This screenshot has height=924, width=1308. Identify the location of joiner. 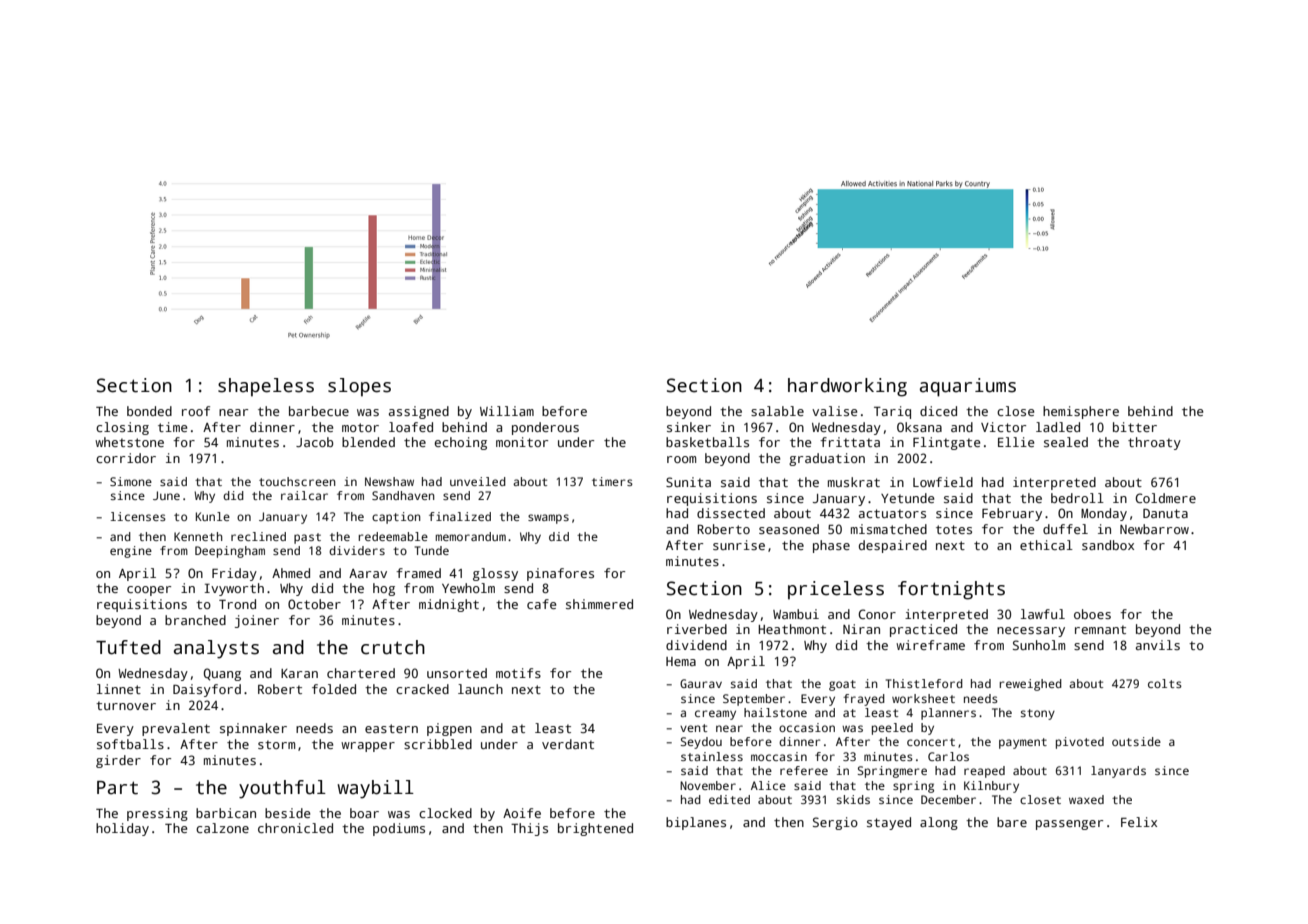
(257, 621).
